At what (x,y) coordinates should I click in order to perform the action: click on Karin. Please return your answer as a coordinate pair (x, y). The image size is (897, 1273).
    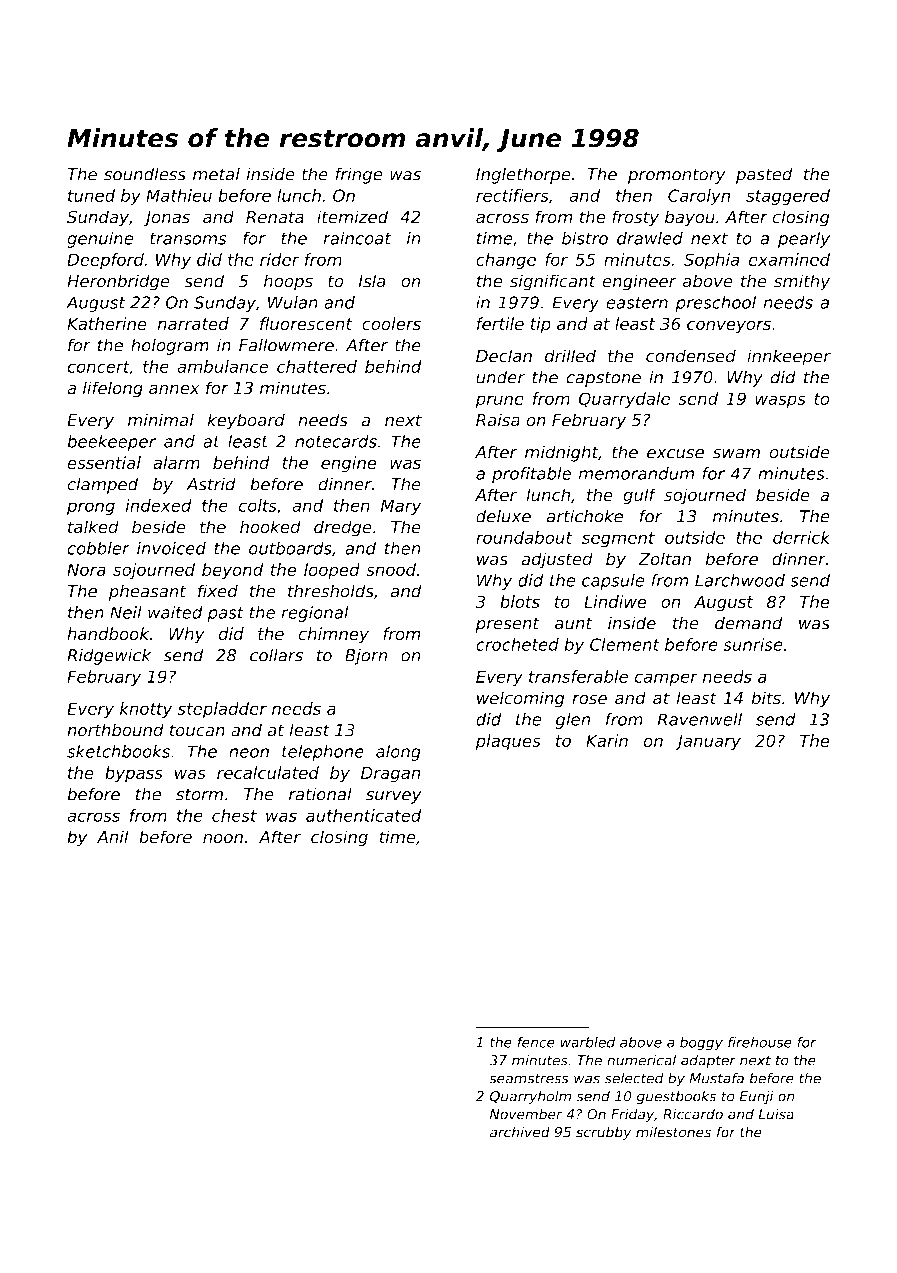
    Looking at the image, I should click on (607, 740).
